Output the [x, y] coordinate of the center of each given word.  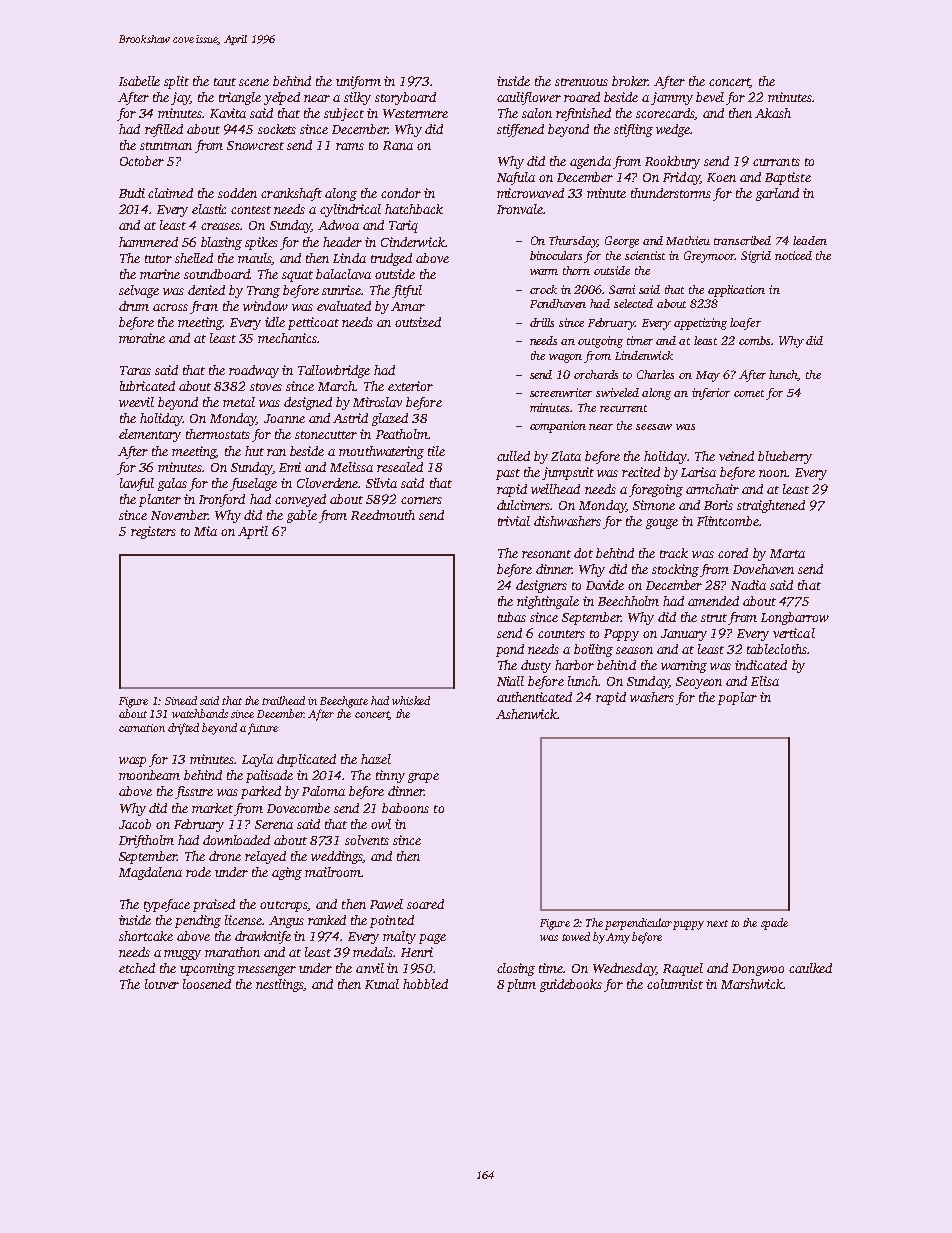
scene [254, 82]
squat [297, 276]
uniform [358, 82]
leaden [810, 240]
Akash [773, 113]
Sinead [181, 700]
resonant [546, 554]
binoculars [556, 255]
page [432, 939]
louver [162, 984]
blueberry [785, 457]
